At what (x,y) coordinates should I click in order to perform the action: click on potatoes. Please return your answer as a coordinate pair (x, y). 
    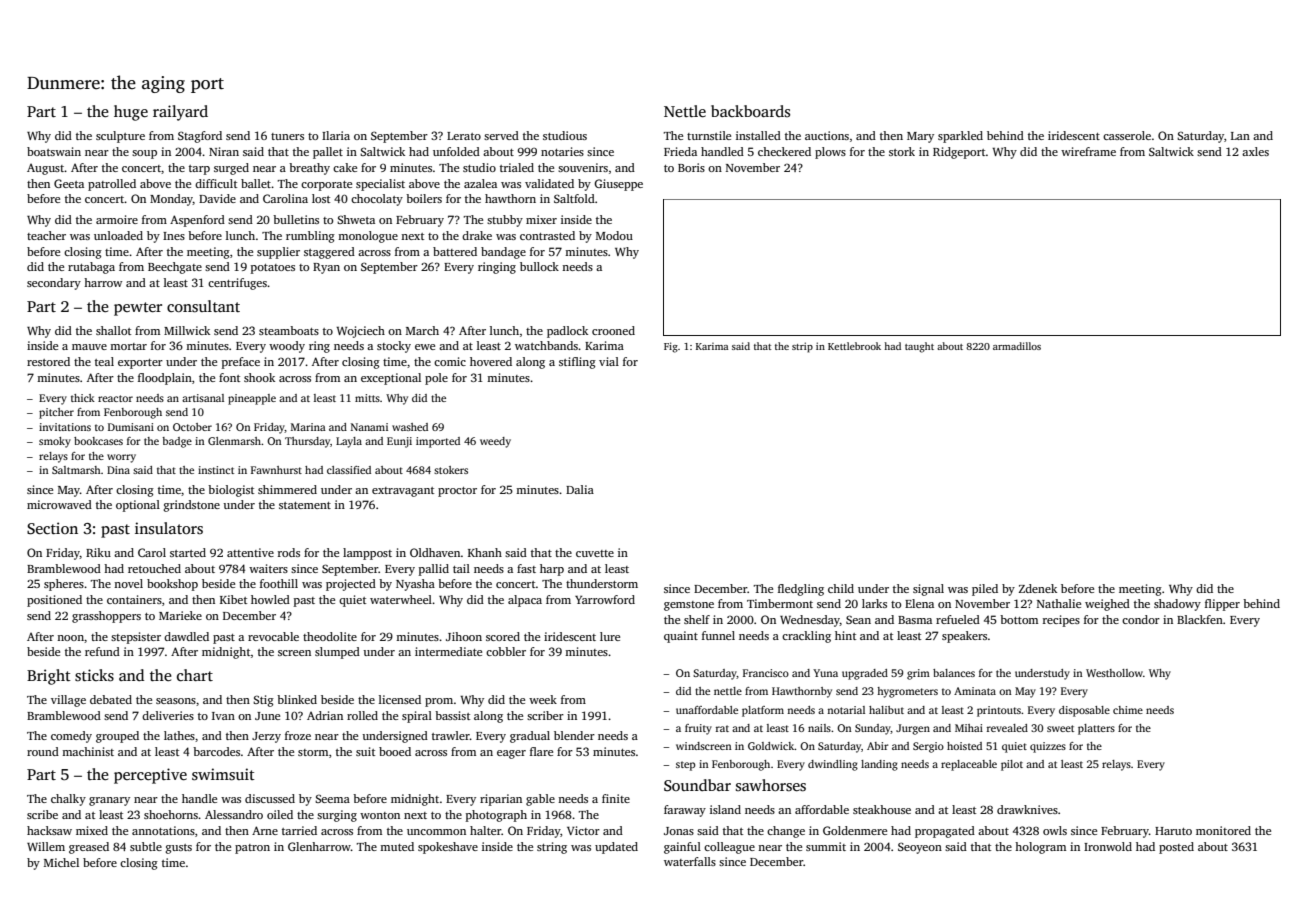
    Looking at the image, I should click on (273, 269).
